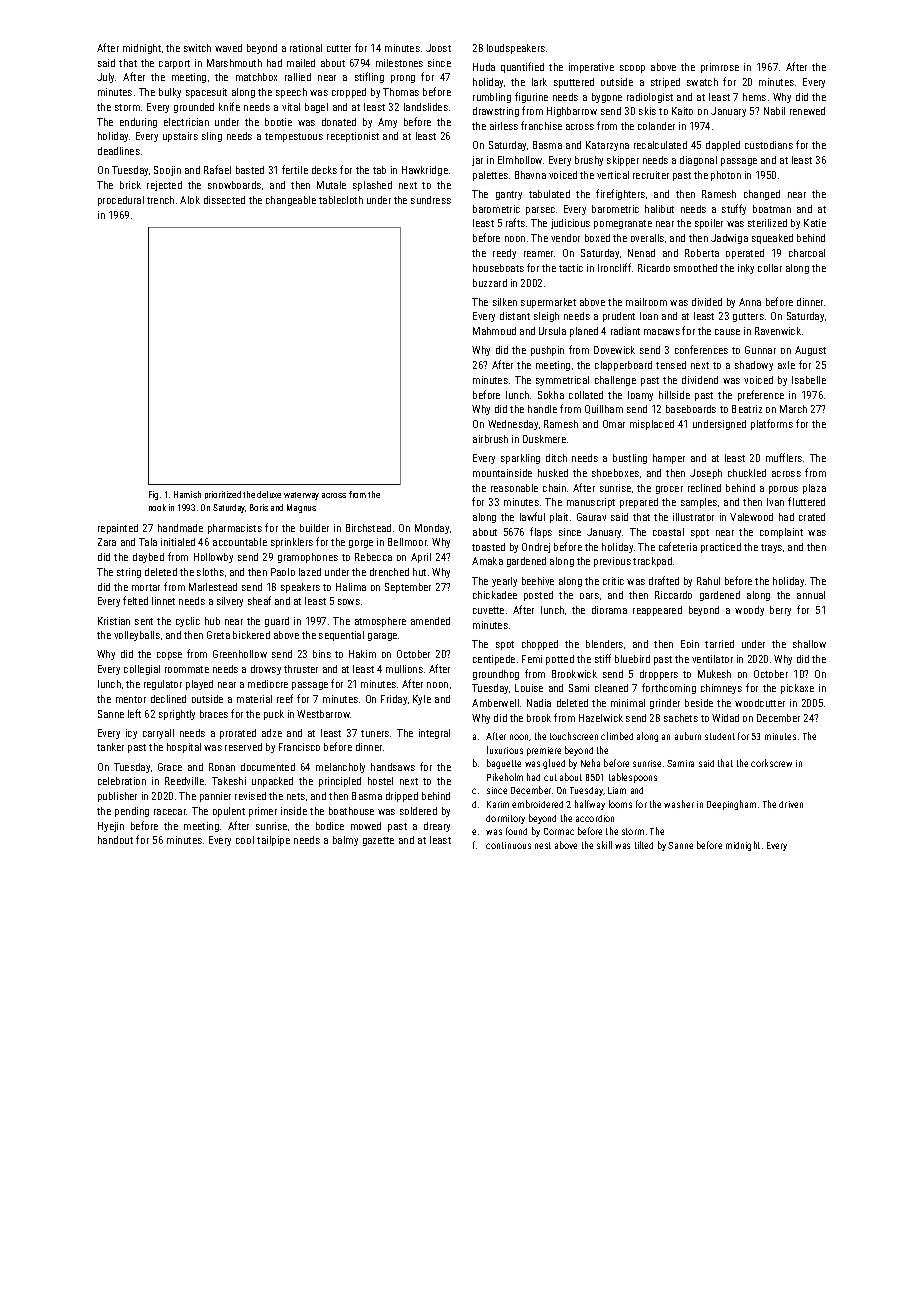 This page has width=924, height=1308. What do you see at coordinates (137, 636) in the page?
I see `volleyballs` at bounding box center [137, 636].
